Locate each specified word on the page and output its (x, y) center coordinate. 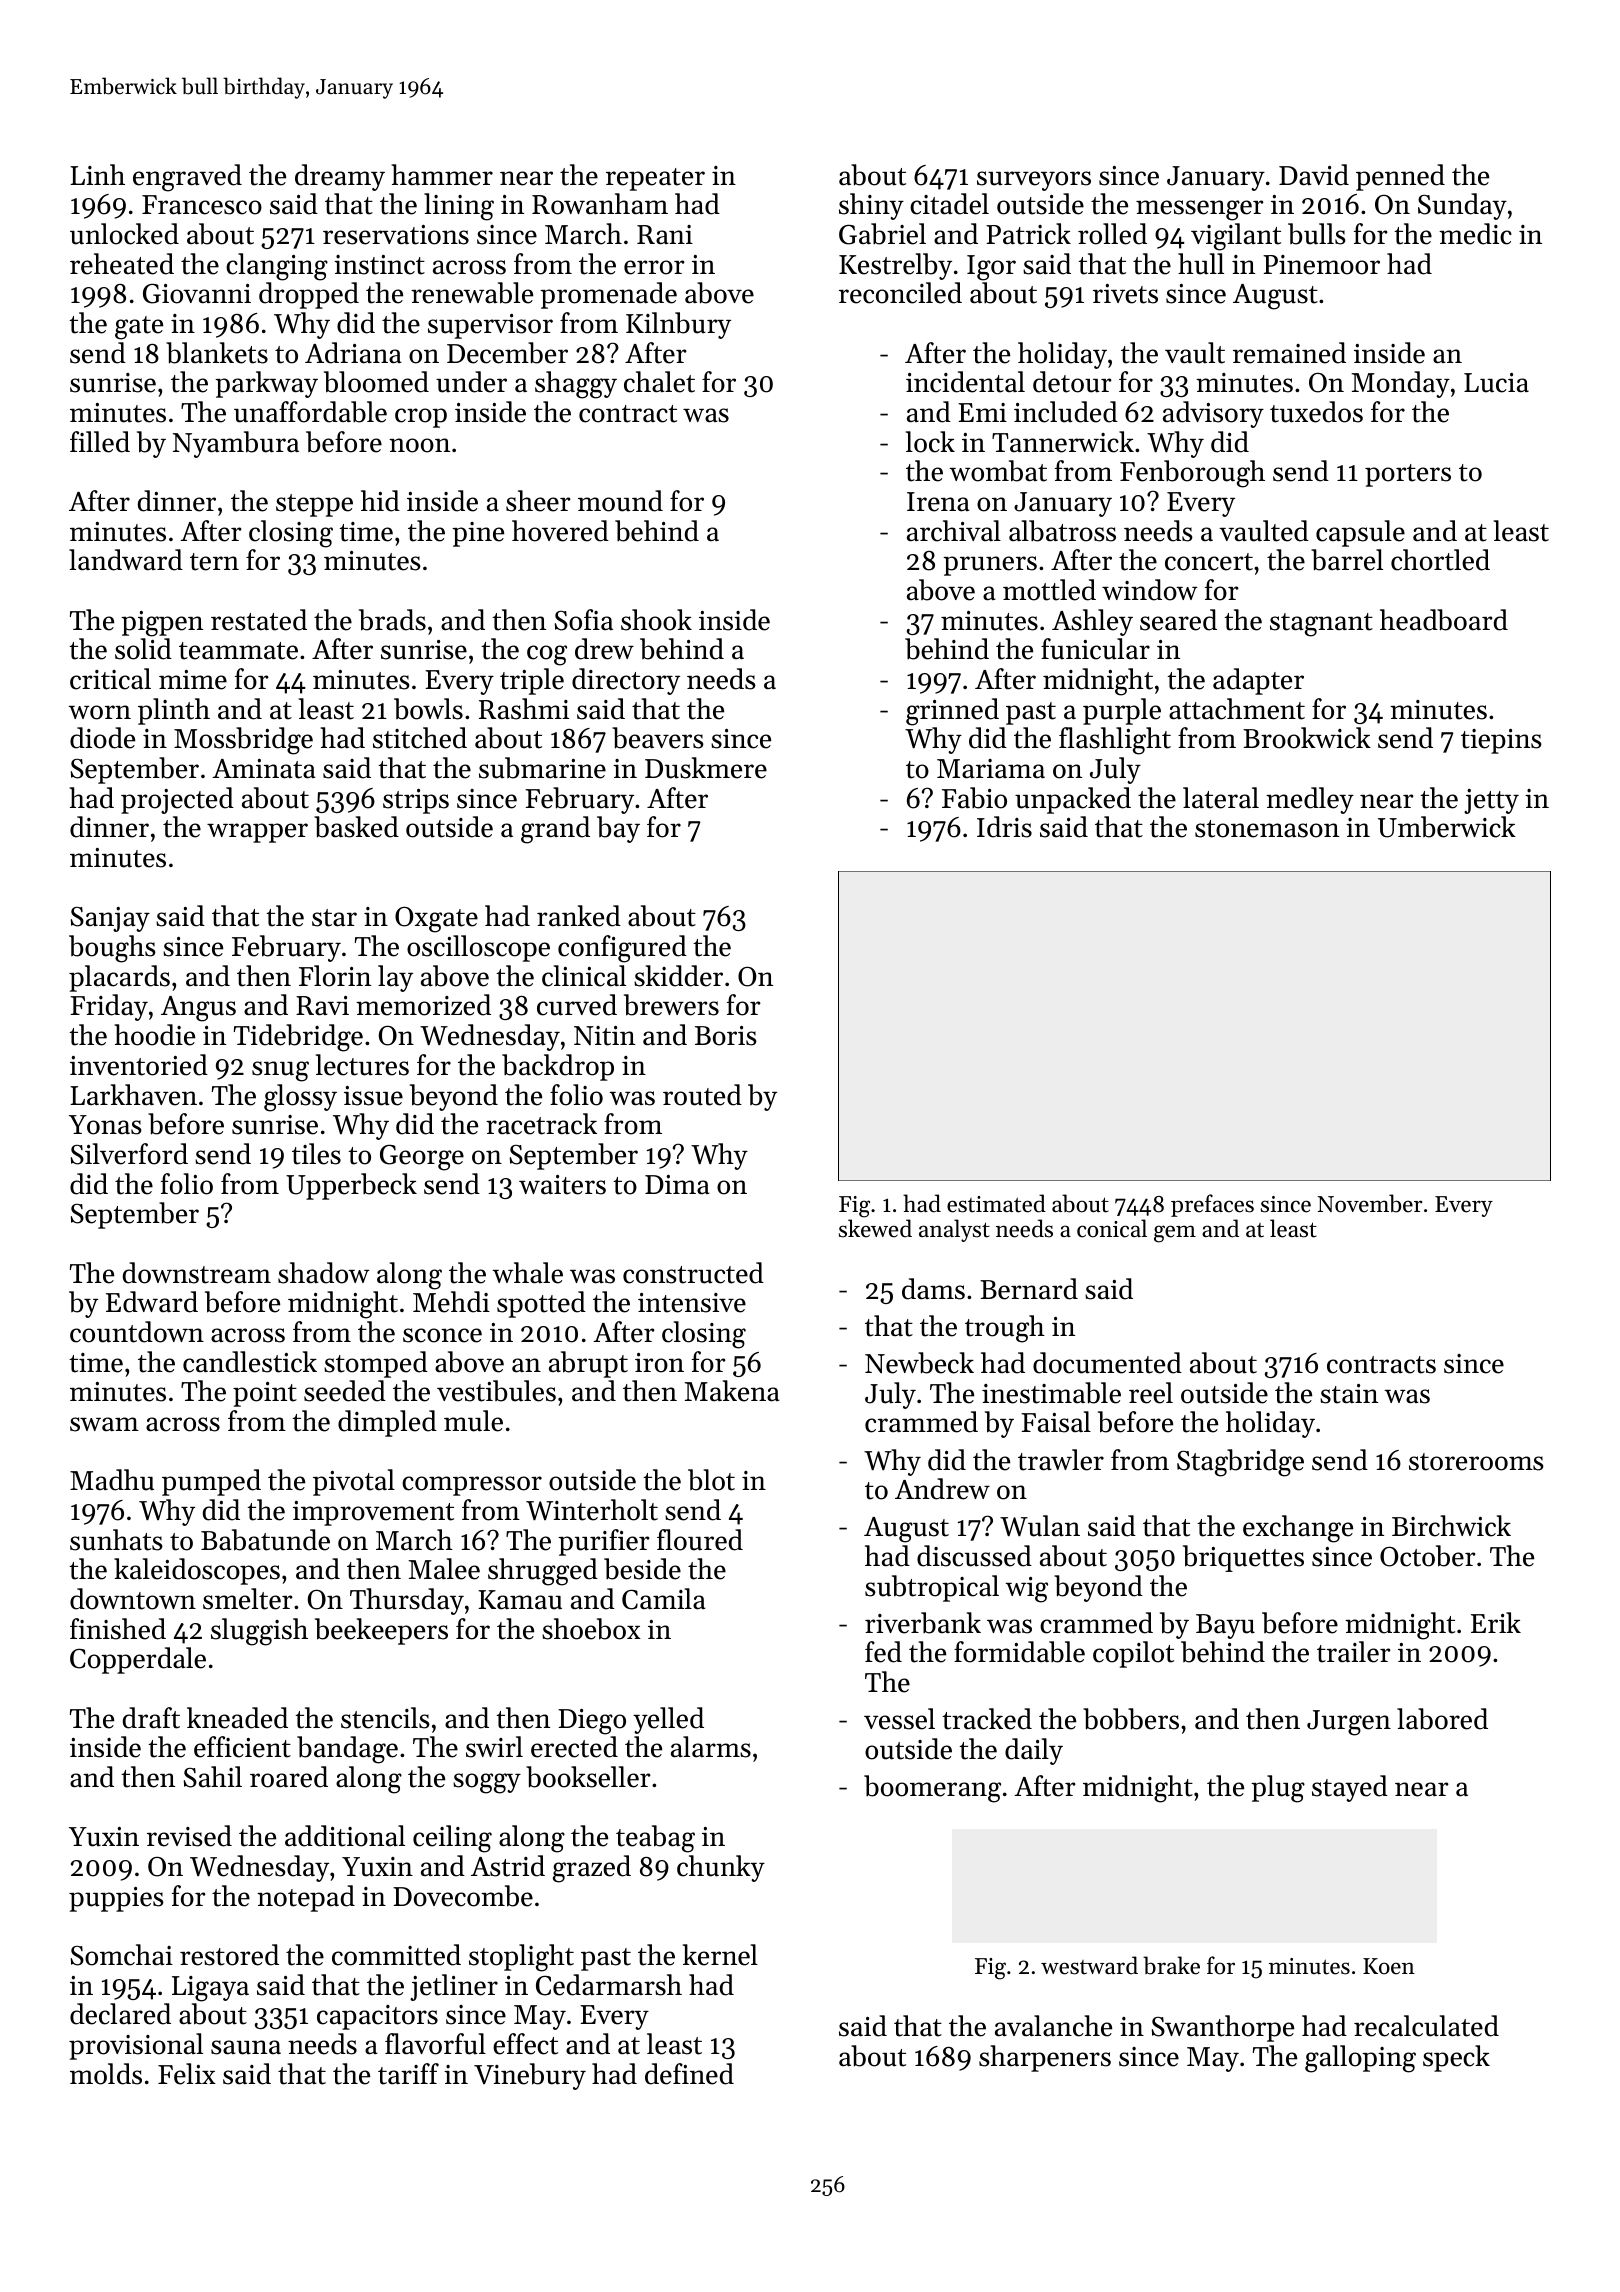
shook (656, 620)
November (1369, 1203)
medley (1310, 800)
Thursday (407, 1601)
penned (1400, 177)
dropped (309, 295)
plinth (174, 711)
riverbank (923, 1623)
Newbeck (919, 1363)
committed (396, 1955)
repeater (655, 179)
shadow (323, 1273)
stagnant (1321, 625)
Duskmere (706, 768)
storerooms (1476, 1462)
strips (416, 801)
